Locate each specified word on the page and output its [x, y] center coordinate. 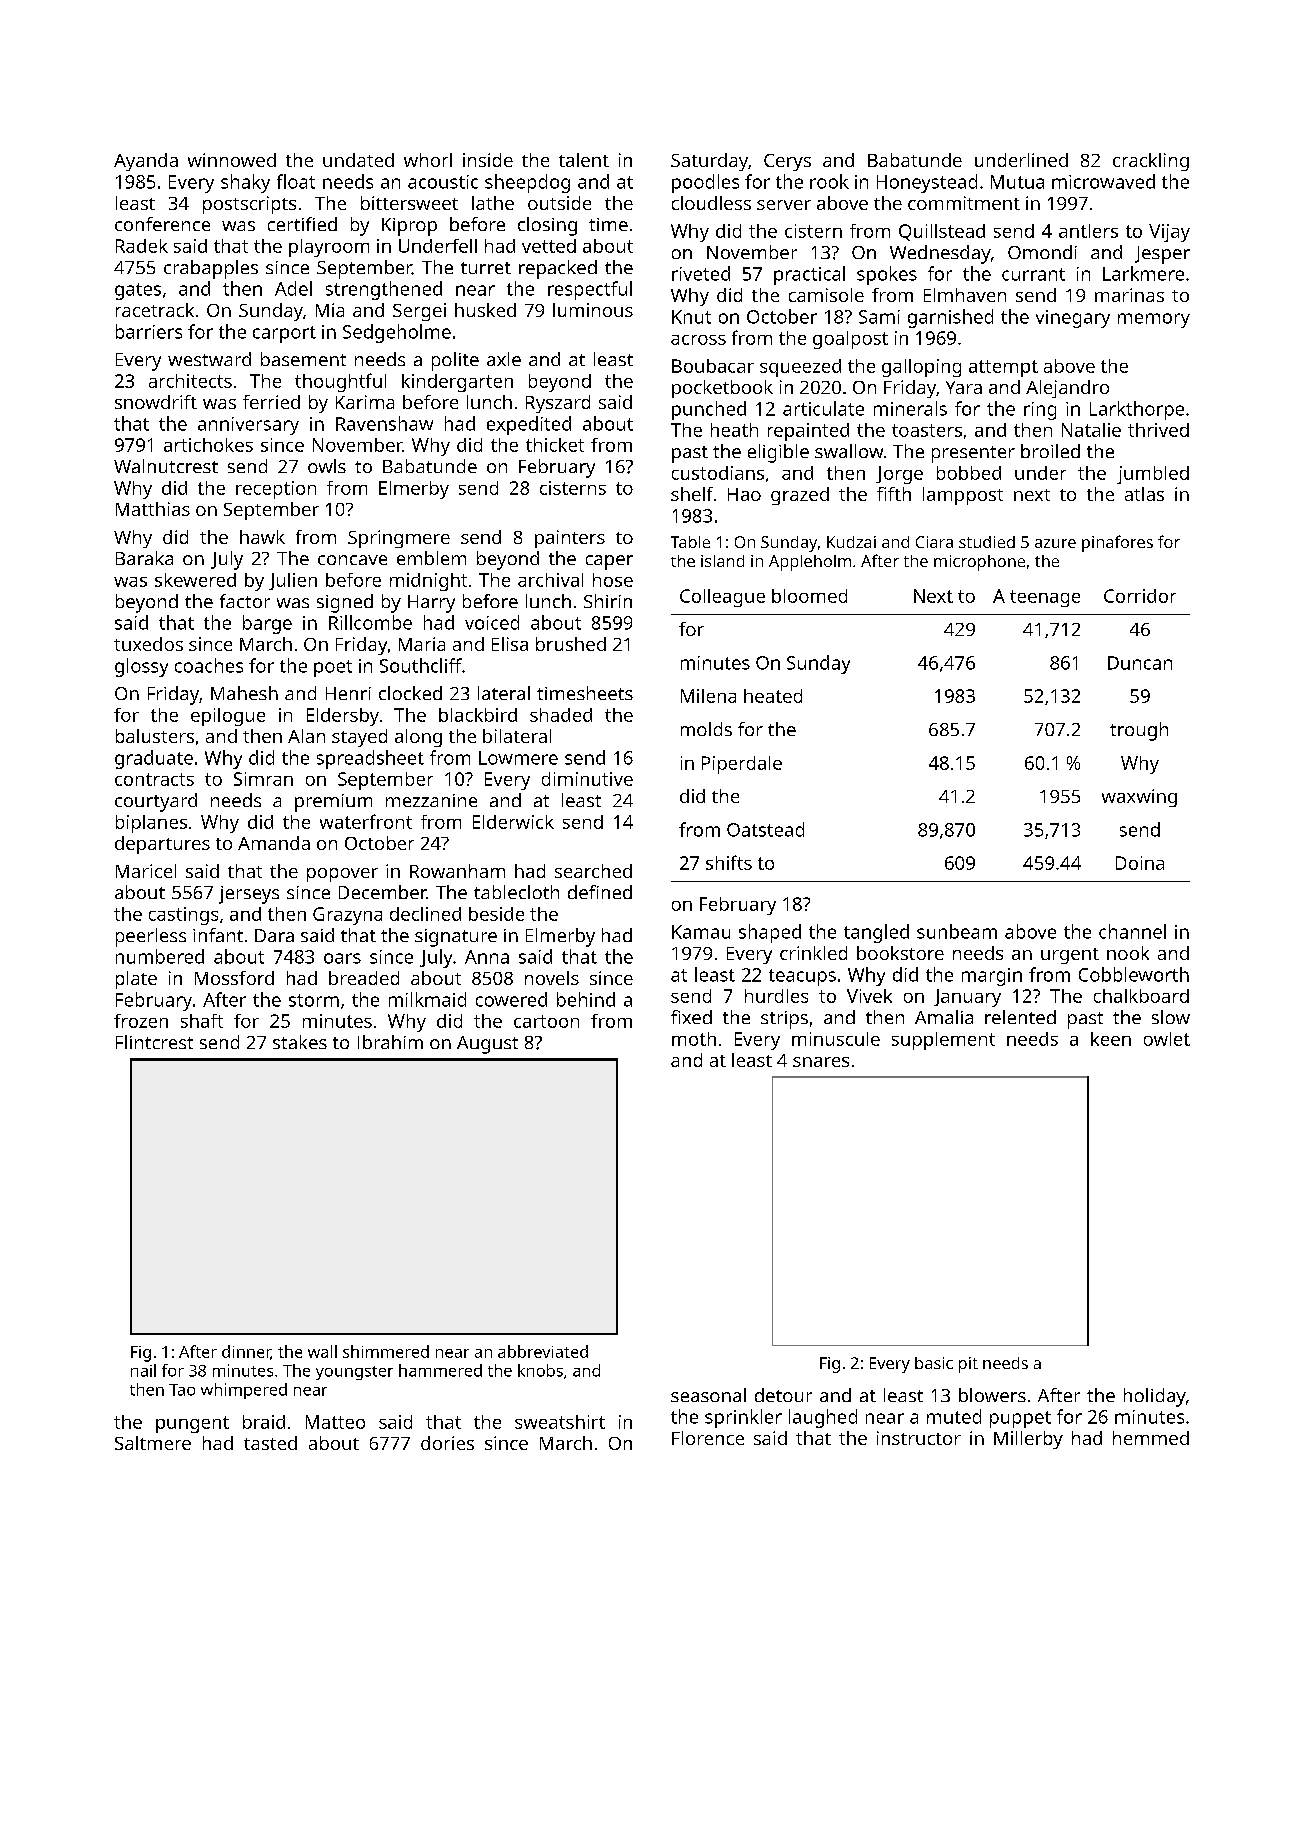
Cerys [787, 162]
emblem [431, 558]
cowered [511, 999]
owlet [1167, 1039]
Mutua [1017, 182]
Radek [142, 246]
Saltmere [153, 1443]
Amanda [274, 843]
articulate [823, 408]
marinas [1129, 295]
